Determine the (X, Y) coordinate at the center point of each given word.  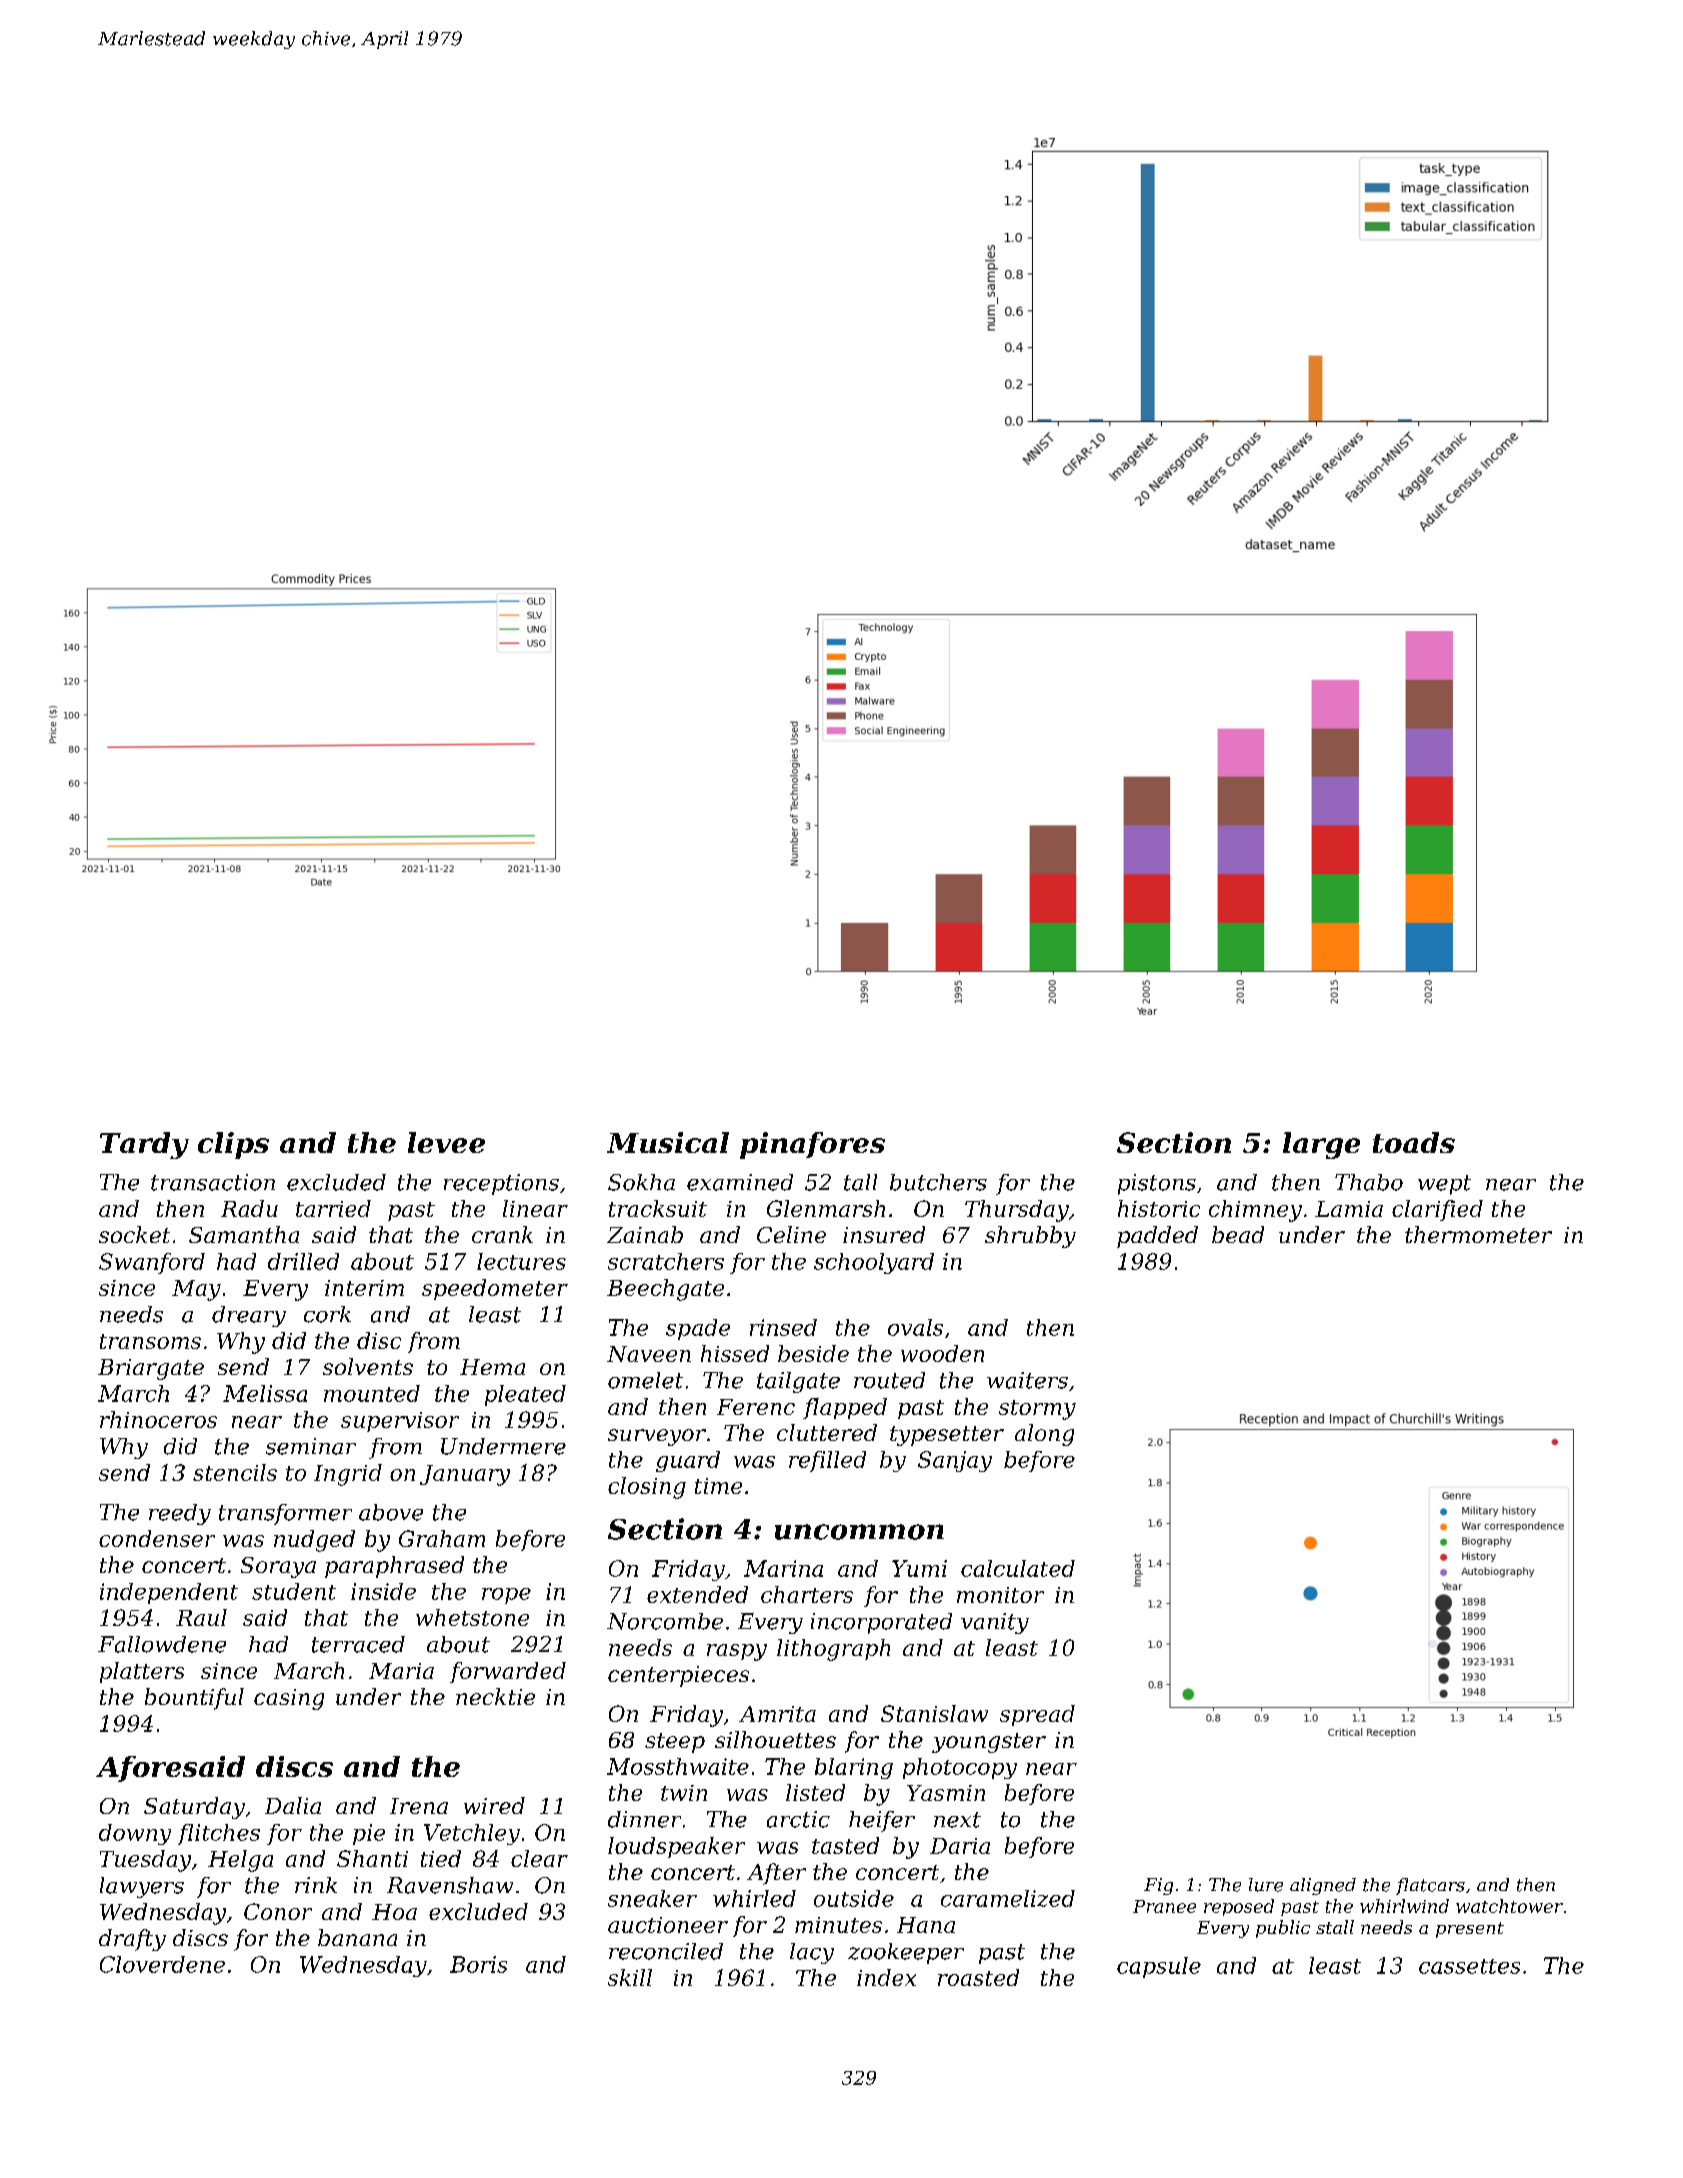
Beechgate (665, 1290)
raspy (737, 1652)
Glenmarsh (826, 1208)
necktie (495, 1696)
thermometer (1478, 1234)
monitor (1000, 1595)
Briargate (151, 1369)
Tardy (144, 1145)
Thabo (1369, 1182)
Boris (478, 1964)
